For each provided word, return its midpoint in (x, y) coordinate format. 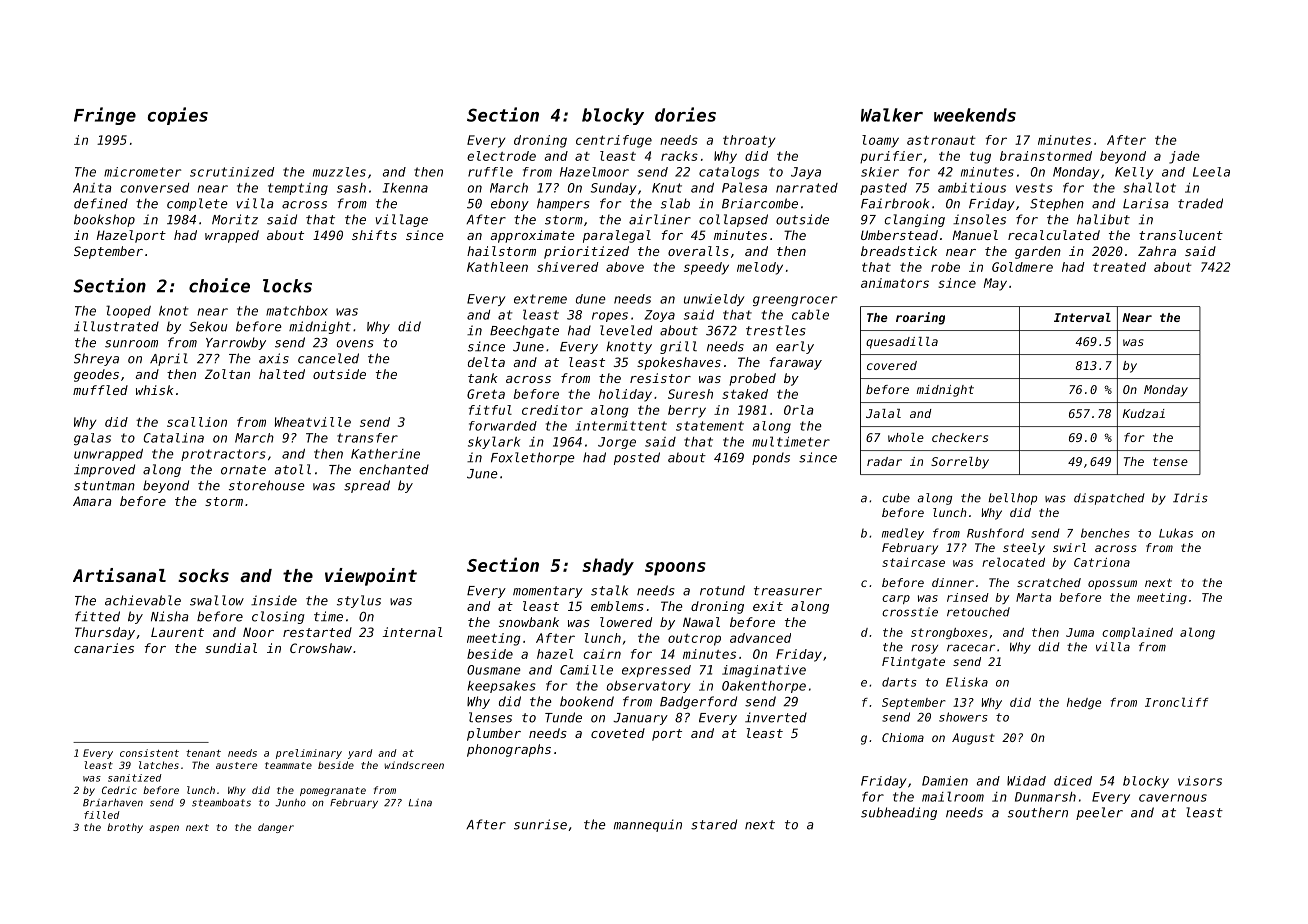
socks (203, 575)
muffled (100, 390)
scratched (1049, 582)
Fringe (105, 116)
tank (482, 378)
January (640, 719)
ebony (510, 204)
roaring (920, 318)
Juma (1080, 632)
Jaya (806, 173)
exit (768, 606)
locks (287, 286)
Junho (290, 802)
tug (980, 158)
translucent (1181, 235)
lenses (490, 717)
